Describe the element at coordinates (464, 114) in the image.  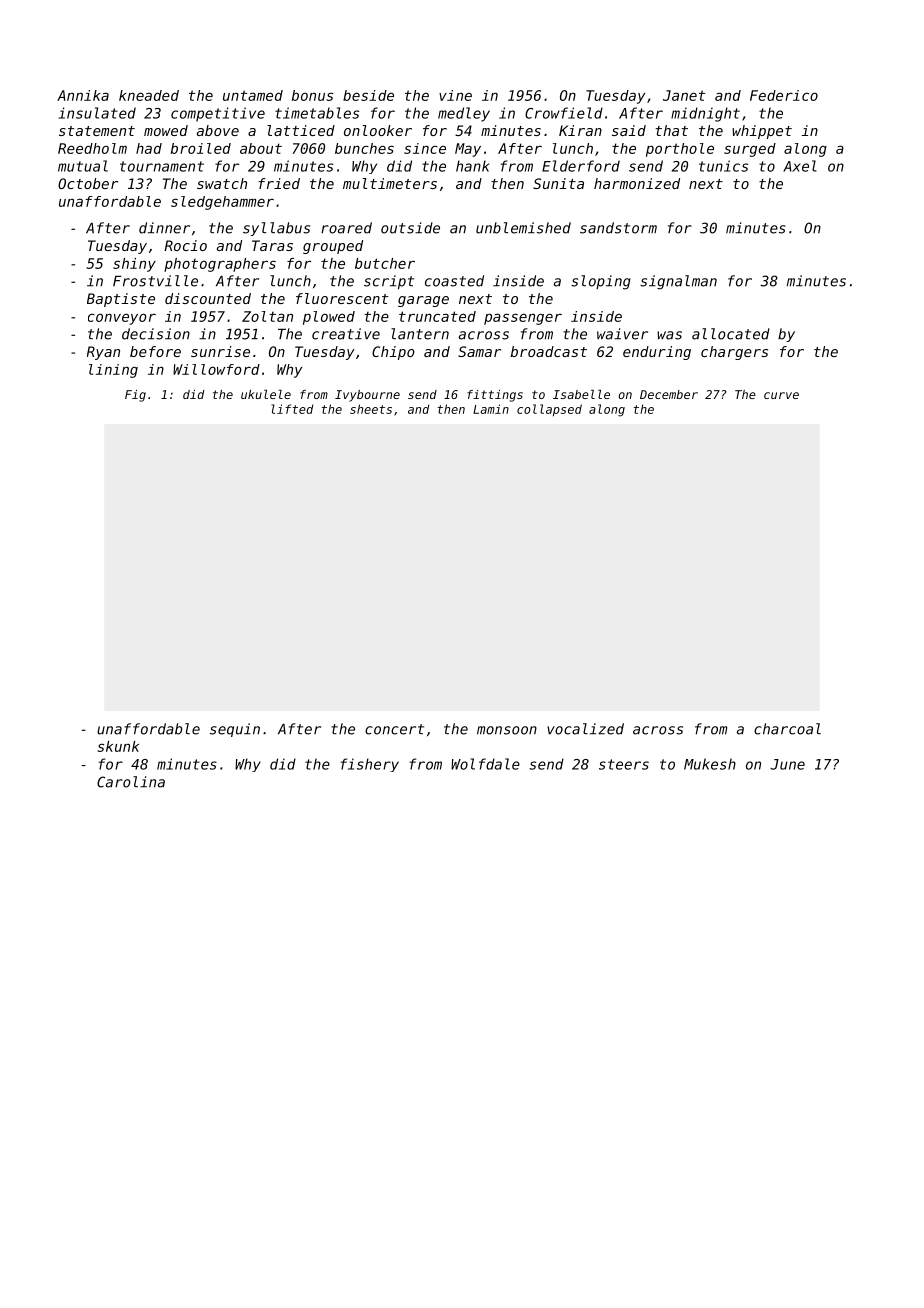
I see `medley` at that location.
